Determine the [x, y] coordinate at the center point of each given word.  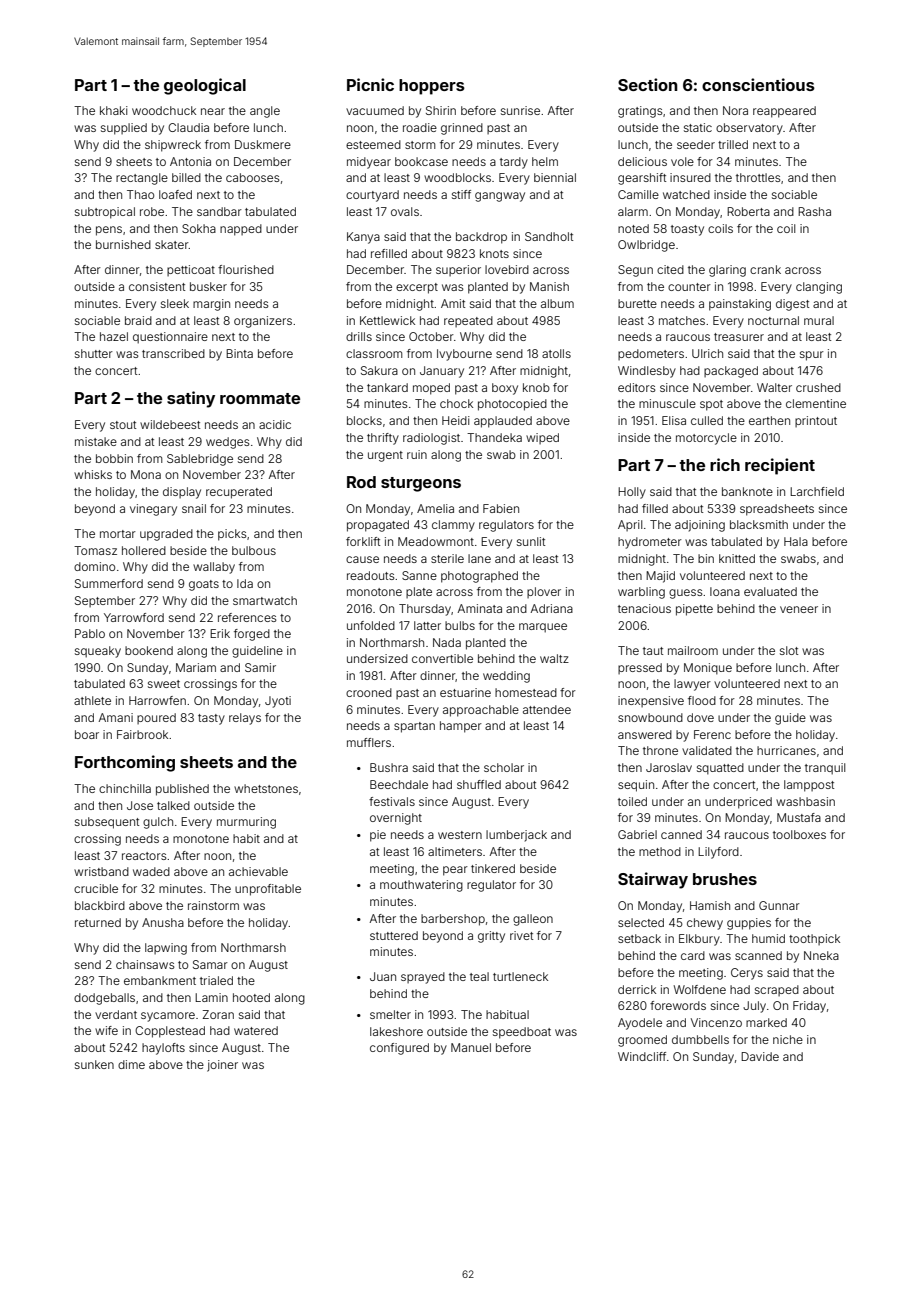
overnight [396, 819]
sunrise [520, 110]
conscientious [758, 84]
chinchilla [125, 788]
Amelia [435, 508]
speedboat [522, 1033]
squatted [720, 769]
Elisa [674, 420]
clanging [819, 288]
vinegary [153, 510]
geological [205, 86]
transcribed [173, 353]
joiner [222, 1066]
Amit [453, 303]
